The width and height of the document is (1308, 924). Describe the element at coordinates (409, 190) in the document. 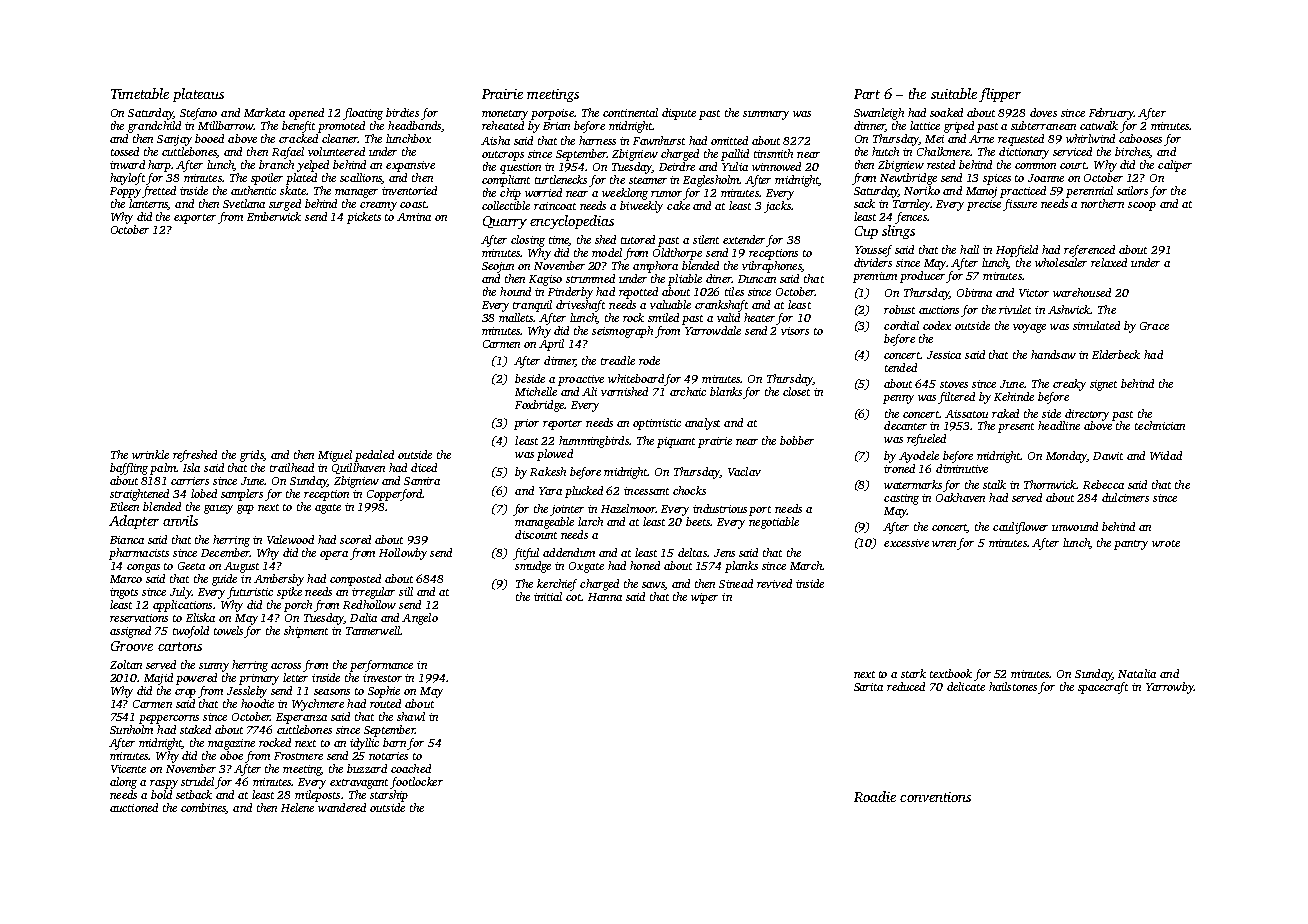

I see `inventoried` at that location.
